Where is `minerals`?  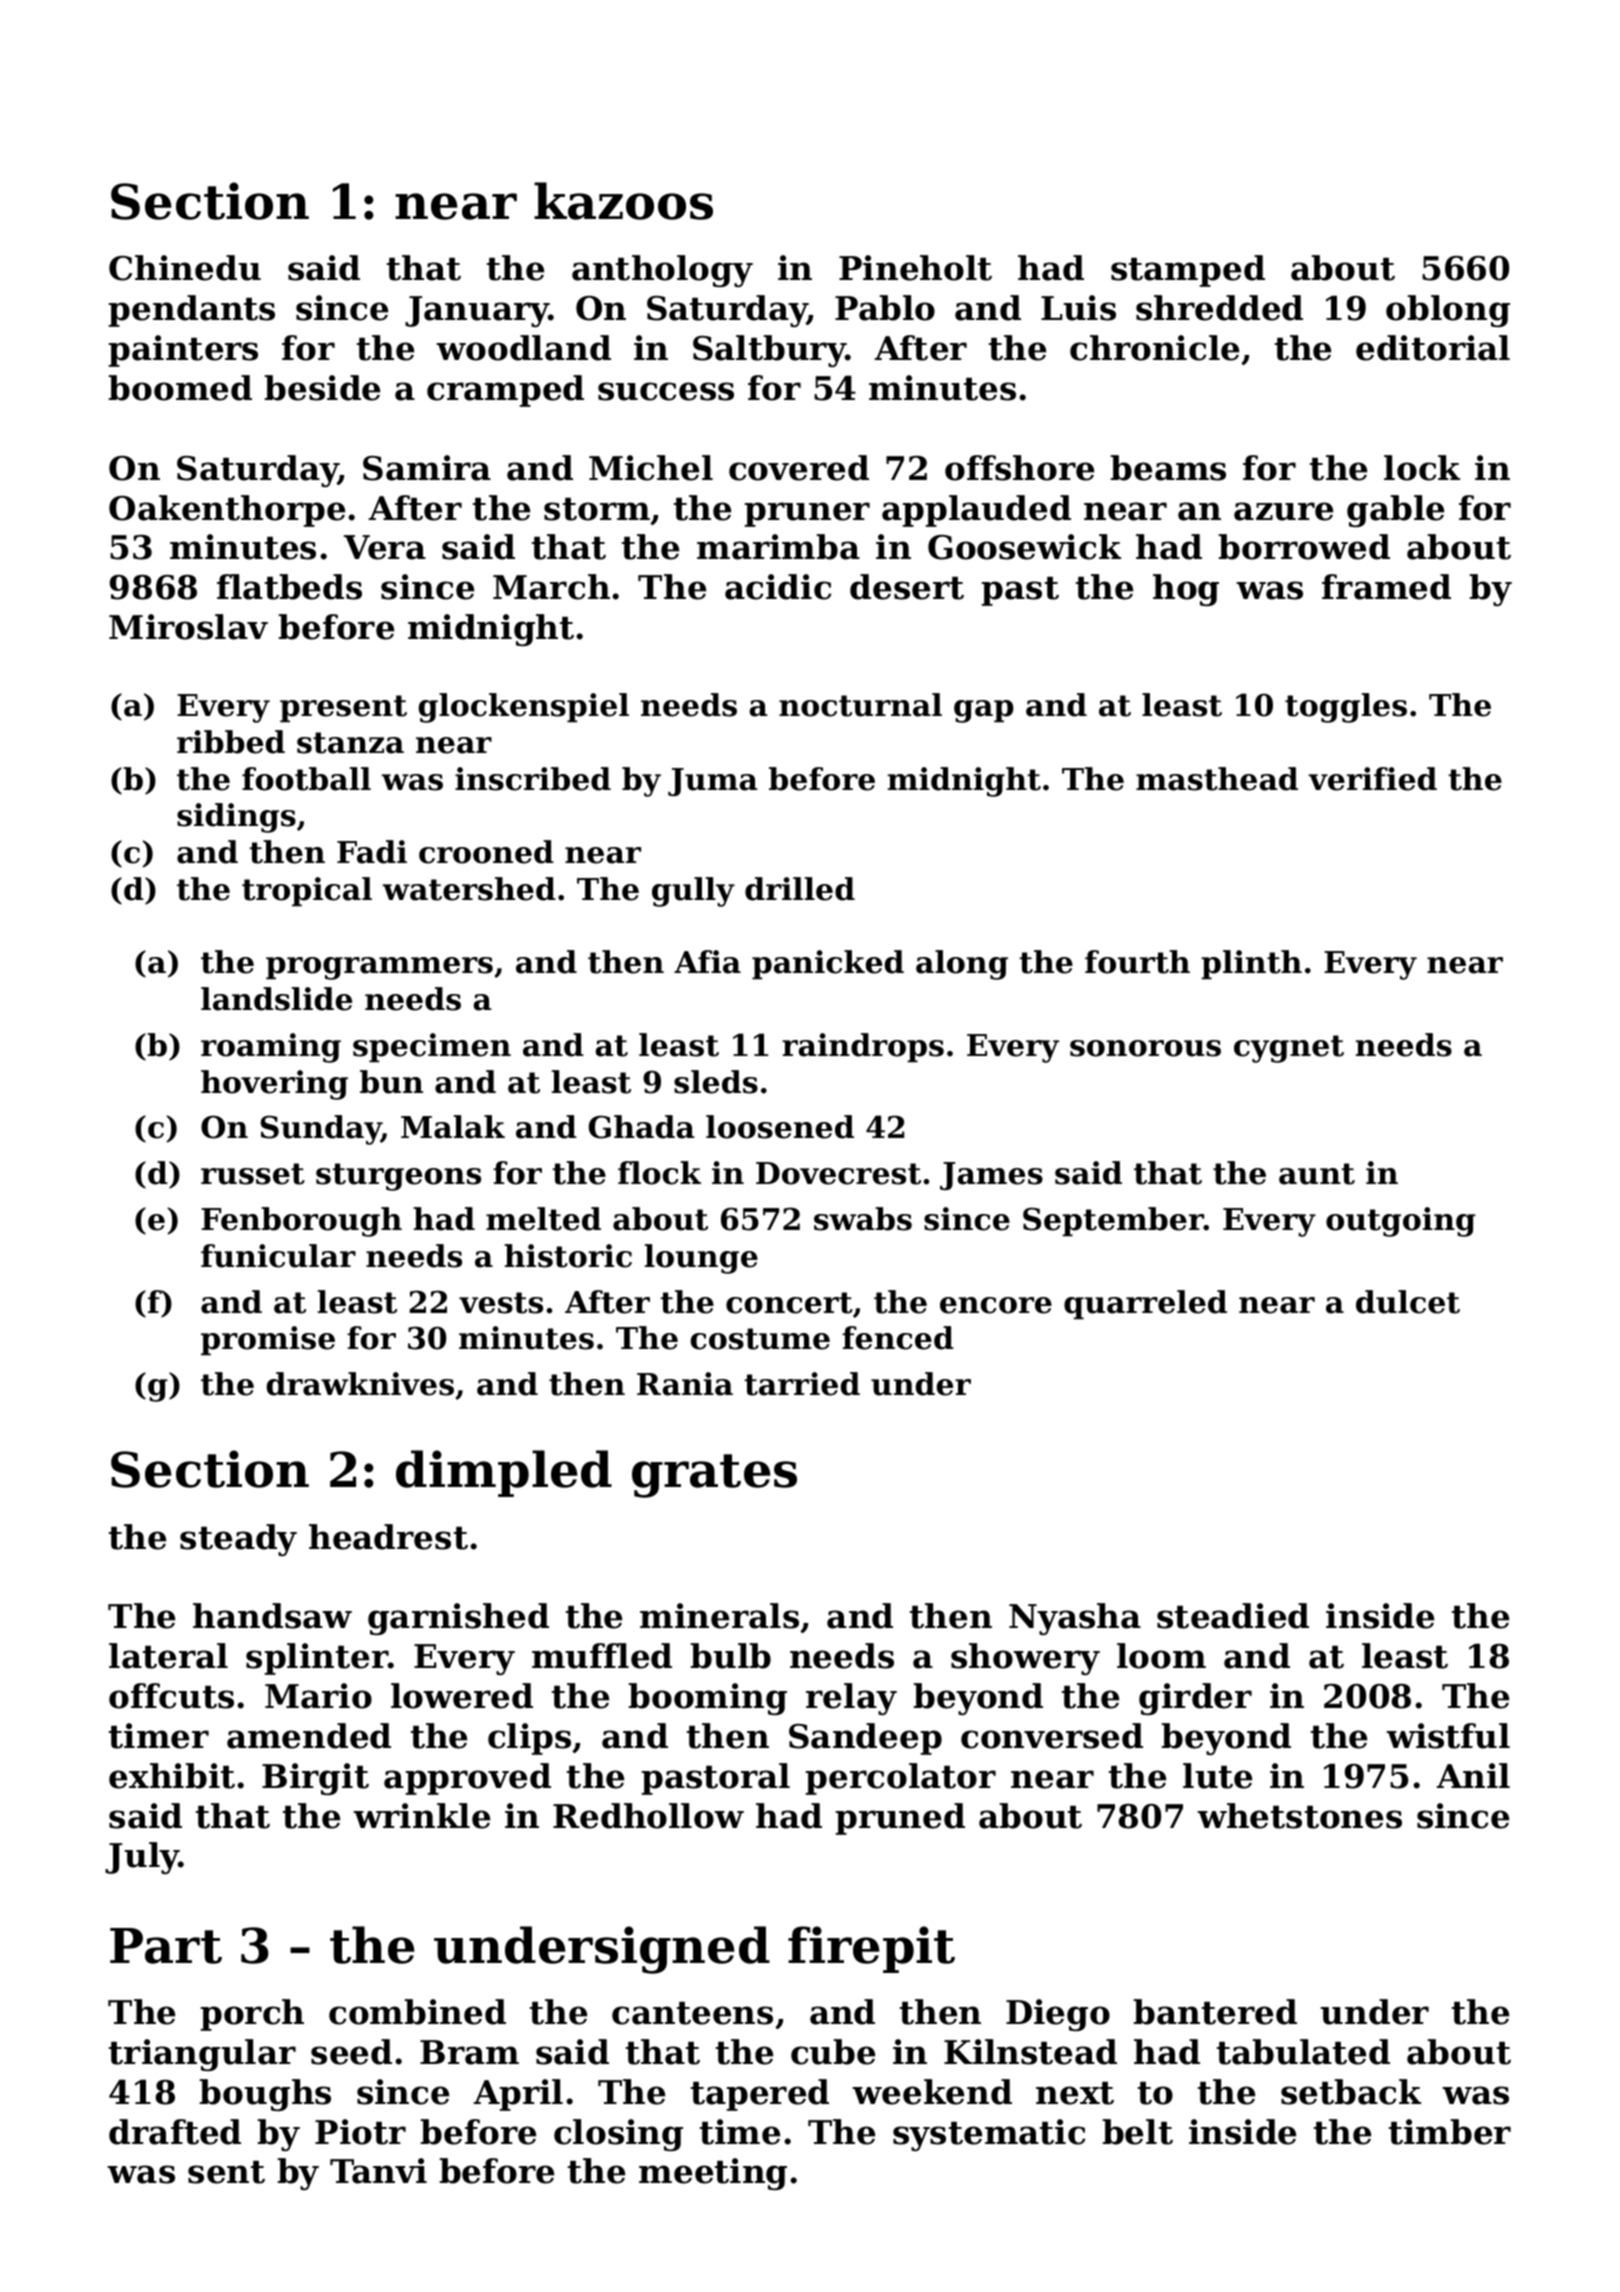 minerals is located at coordinates (719, 1616).
